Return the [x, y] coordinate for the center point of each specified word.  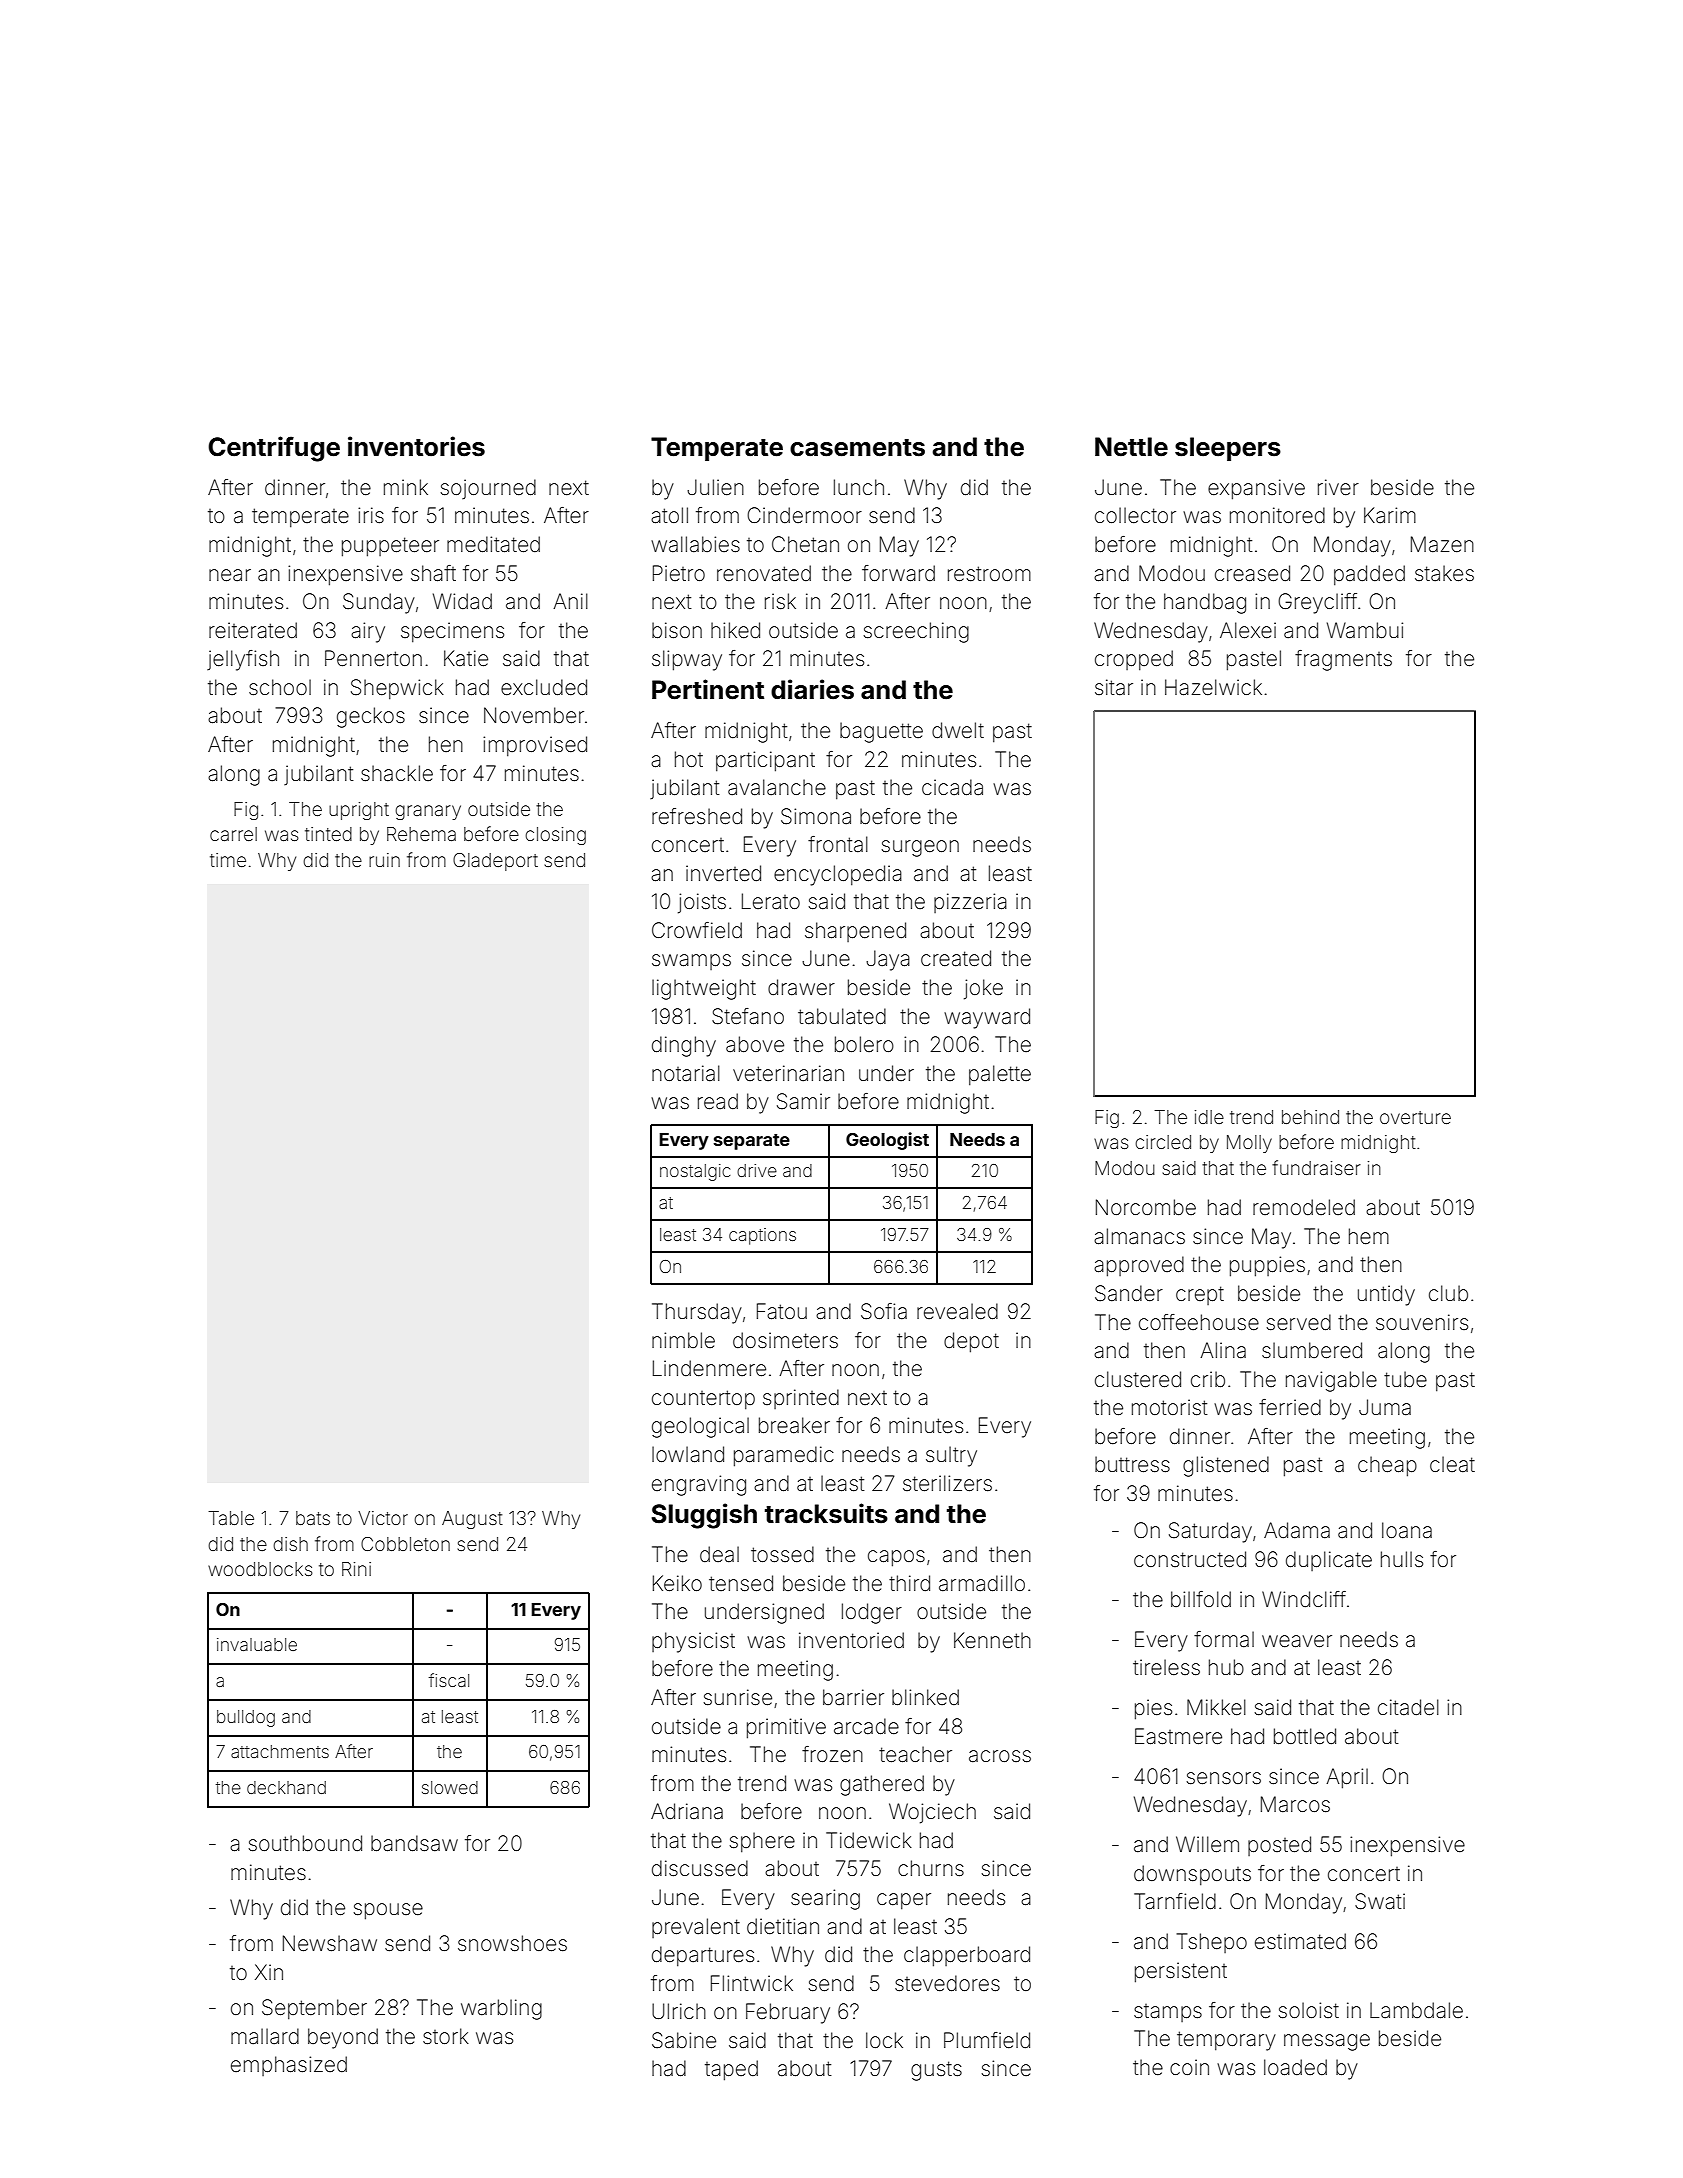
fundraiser [1316, 1167]
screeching [916, 632]
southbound [305, 1843]
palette [1000, 1075]
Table [231, 1518]
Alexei [1248, 630]
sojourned [488, 489]
